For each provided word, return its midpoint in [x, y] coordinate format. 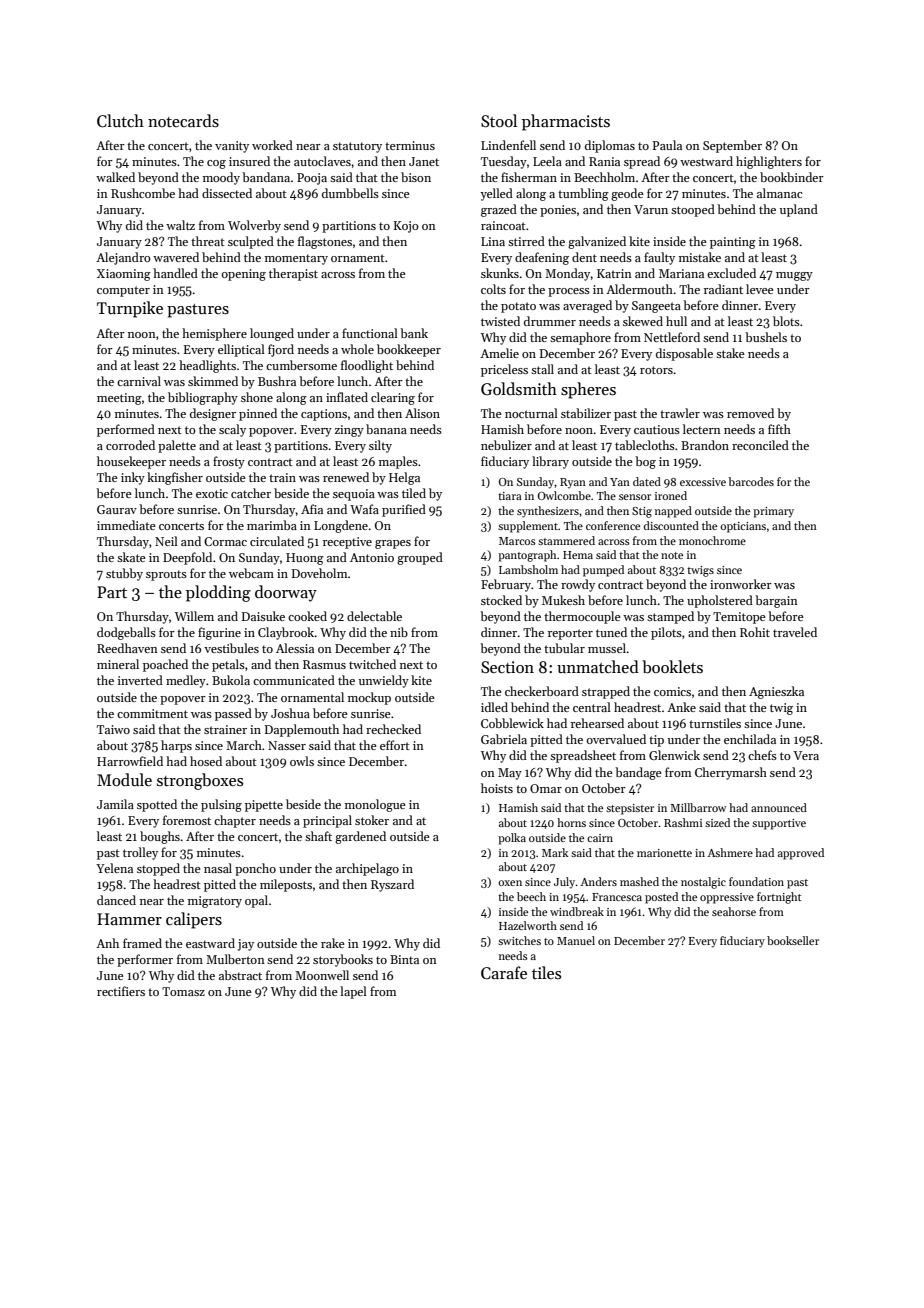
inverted [140, 680]
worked [272, 145]
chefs [762, 755]
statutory [357, 147]
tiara [510, 496]
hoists [497, 788]
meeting [119, 399]
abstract [240, 975]
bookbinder [792, 177]
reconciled [760, 445]
